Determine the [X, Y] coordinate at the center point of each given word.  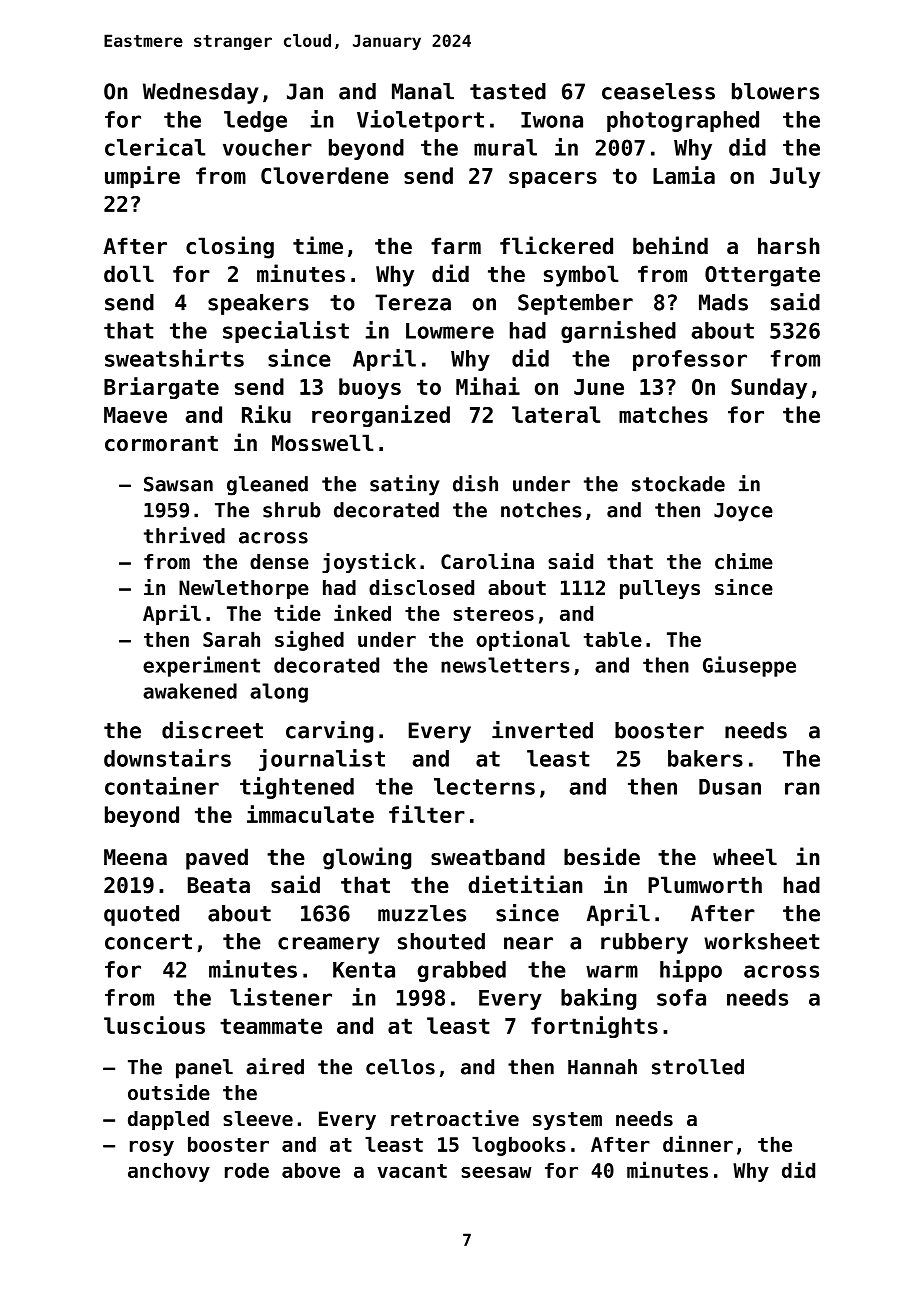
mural [505, 147]
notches [541, 510]
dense [279, 562]
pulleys [660, 589]
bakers [705, 758]
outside [169, 1092]
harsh [788, 246]
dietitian [525, 884]
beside [602, 856]
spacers [553, 179]
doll [129, 274]
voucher [267, 147]
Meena [135, 857]
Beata [219, 885]
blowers [775, 91]
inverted [542, 730]
